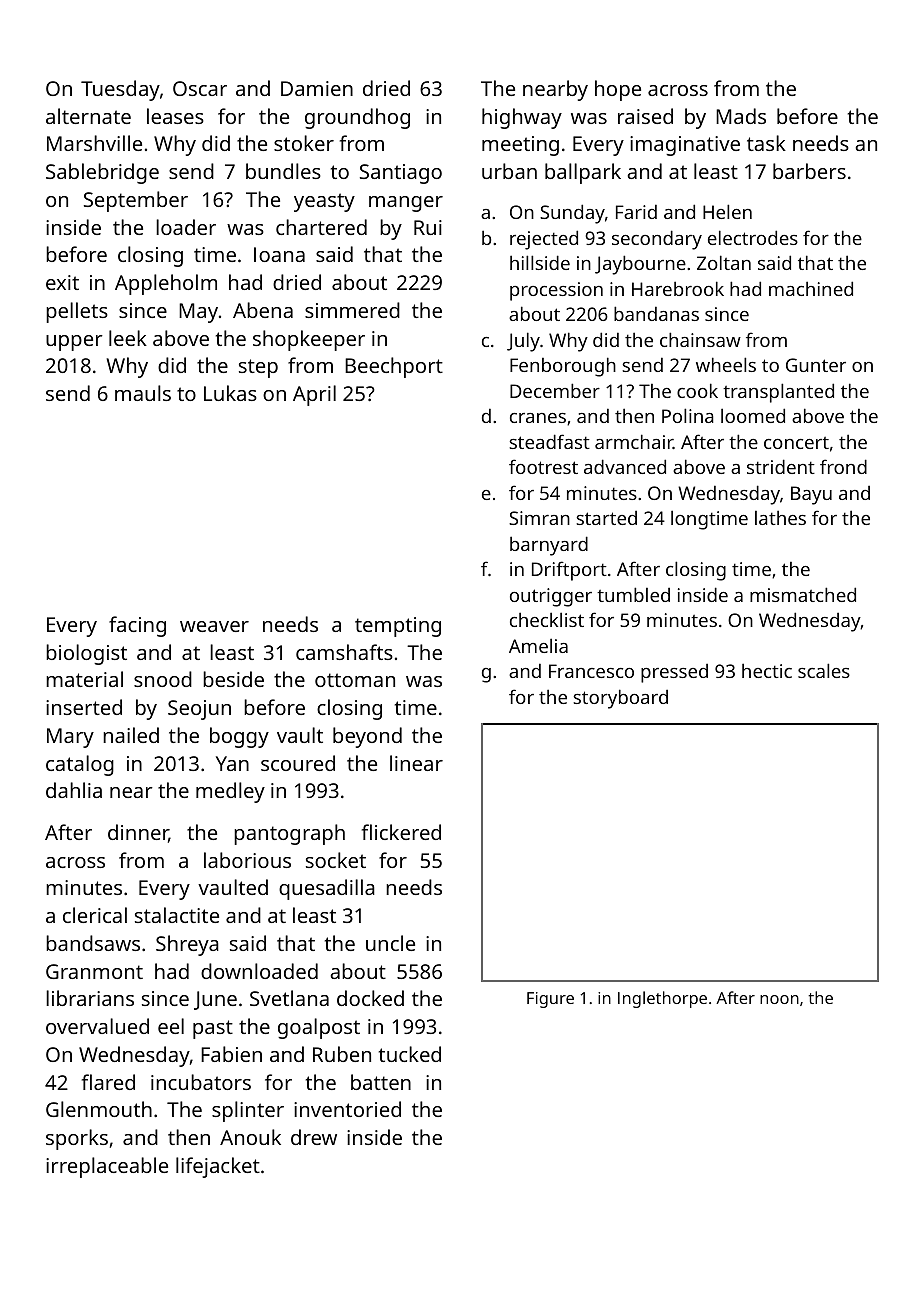 Image resolution: width=924 pixels, height=1314 pixels. I want to click on inserted, so click(84, 707).
